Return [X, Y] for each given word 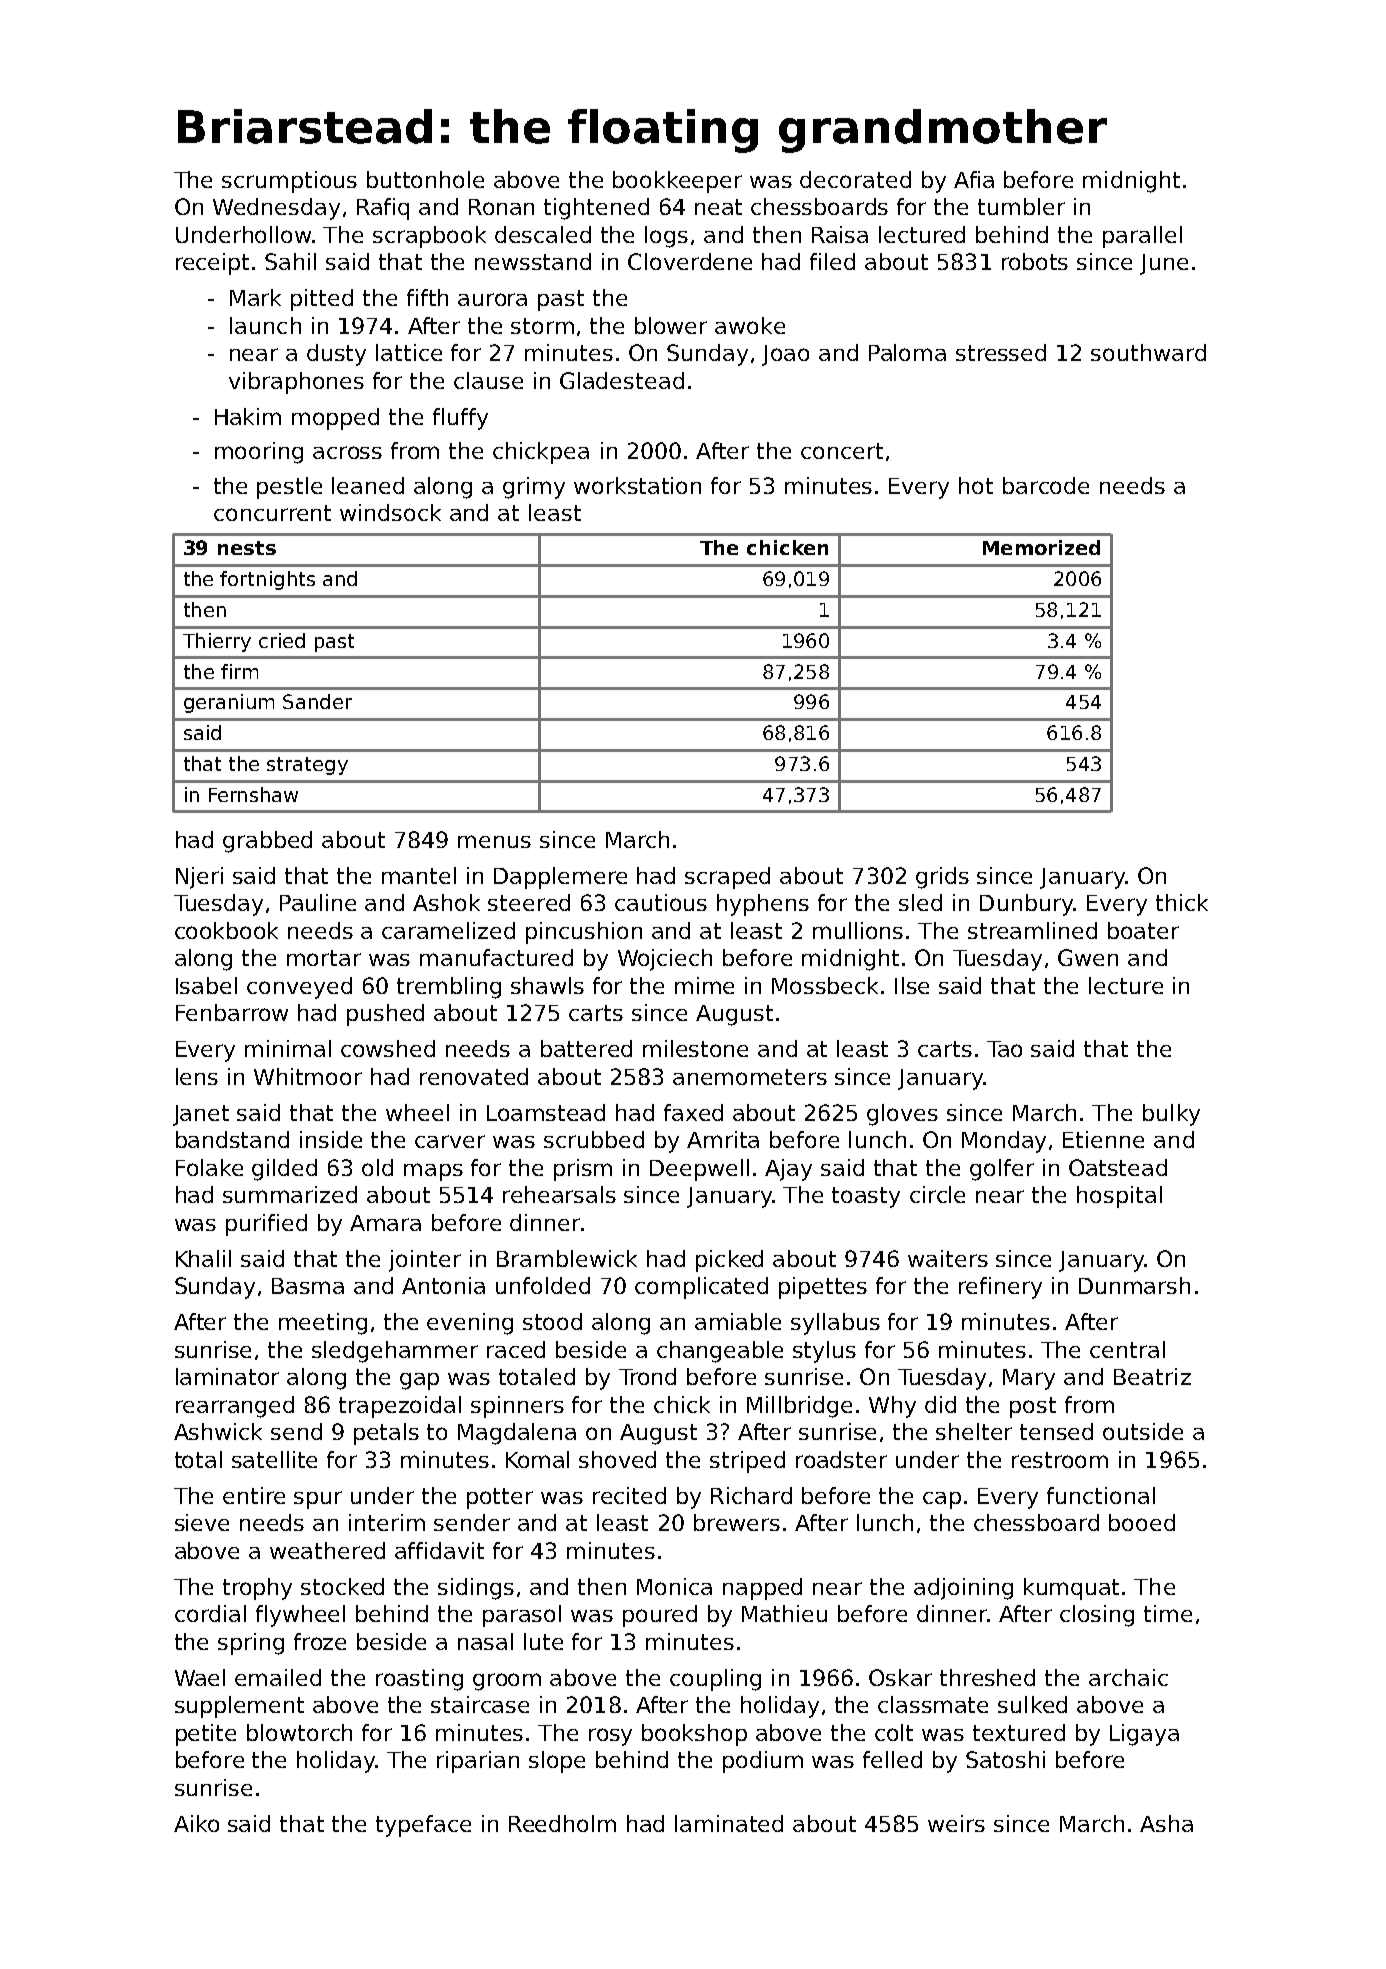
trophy [257, 1589]
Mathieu [784, 1613]
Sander [317, 701]
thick [1182, 902]
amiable [738, 1321]
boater [1143, 930]
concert [842, 451]
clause [488, 380]
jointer [425, 1261]
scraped [727, 878]
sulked [1032, 1704]
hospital [1119, 1197]
